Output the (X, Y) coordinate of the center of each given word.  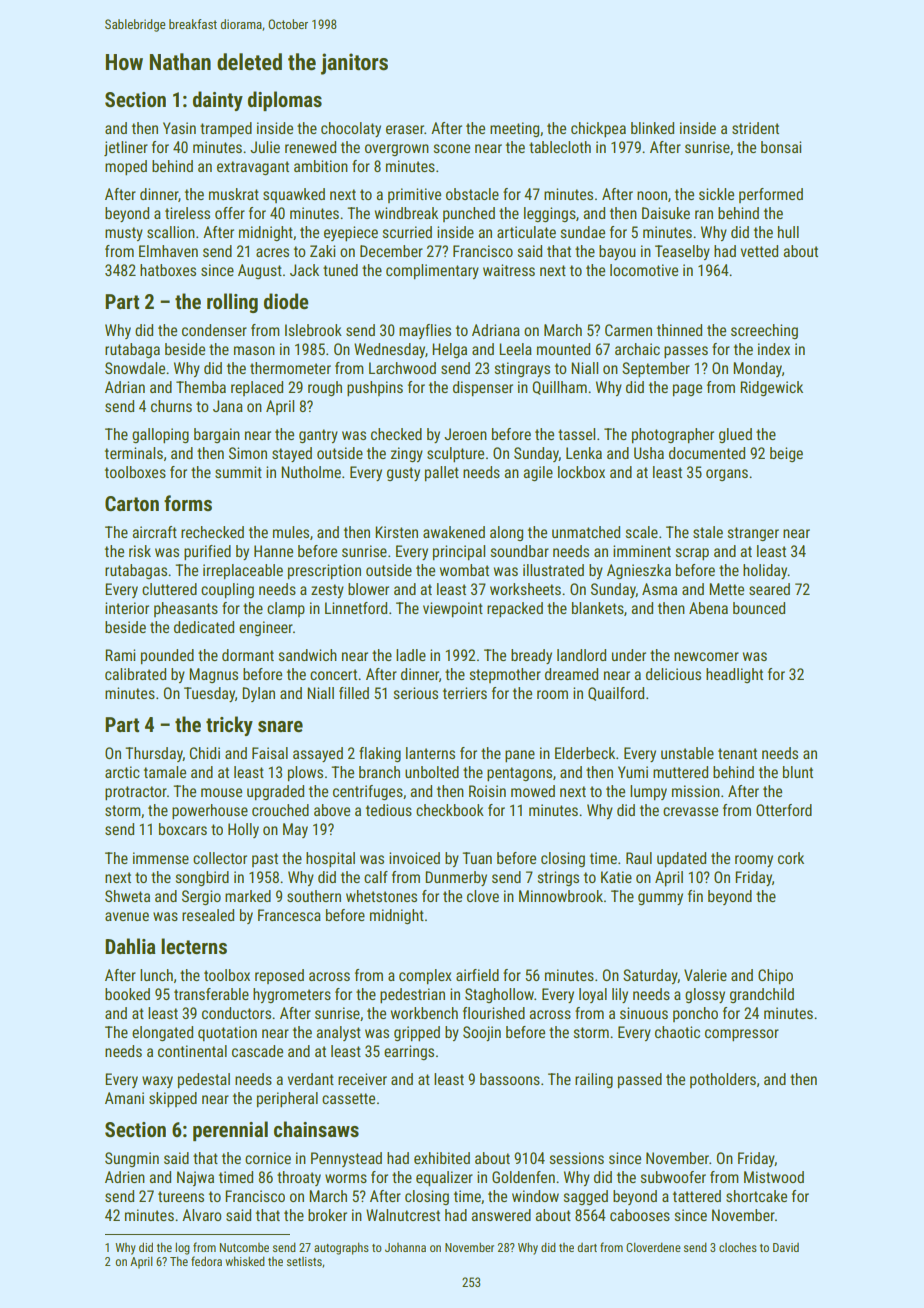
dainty (218, 101)
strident (755, 128)
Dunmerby (456, 878)
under (629, 655)
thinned (679, 330)
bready (531, 656)
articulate (526, 232)
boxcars (183, 829)
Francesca (289, 915)
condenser (214, 330)
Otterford (784, 810)
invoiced (414, 858)
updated (681, 859)
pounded (167, 656)
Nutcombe (244, 1247)
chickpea (598, 129)
